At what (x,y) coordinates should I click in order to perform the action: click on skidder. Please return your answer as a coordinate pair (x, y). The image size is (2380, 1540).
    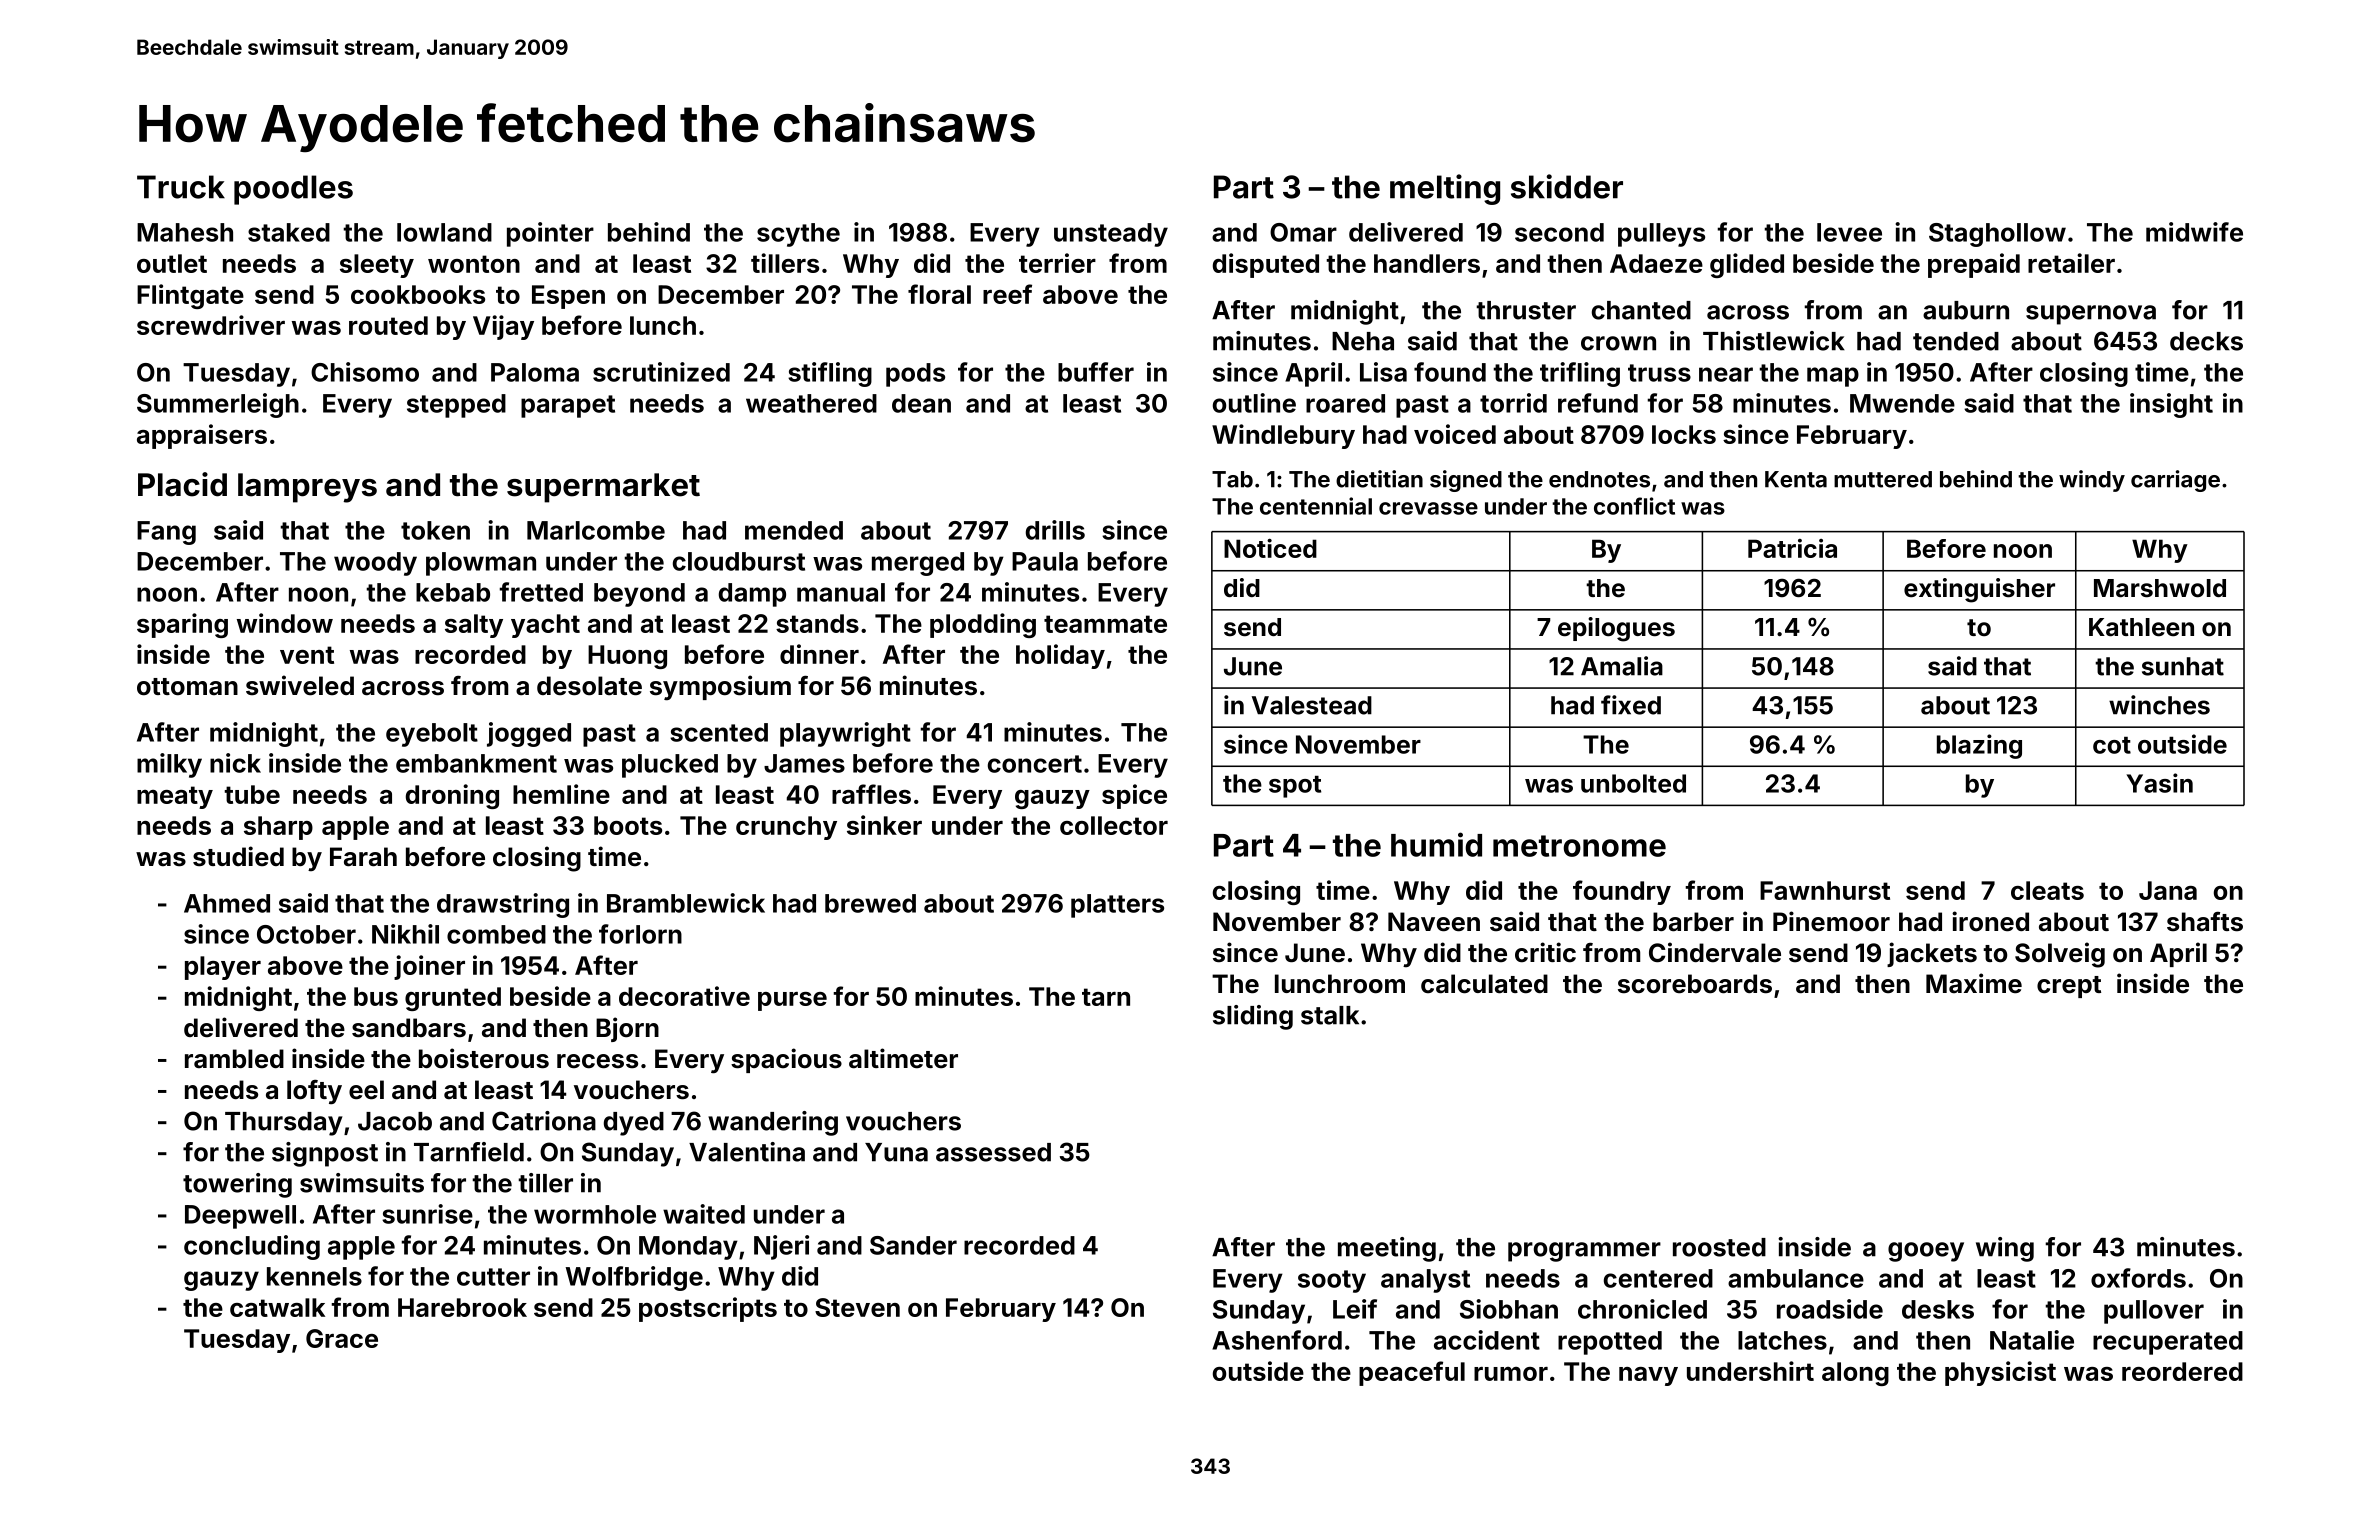
    Looking at the image, I should click on (1567, 186).
